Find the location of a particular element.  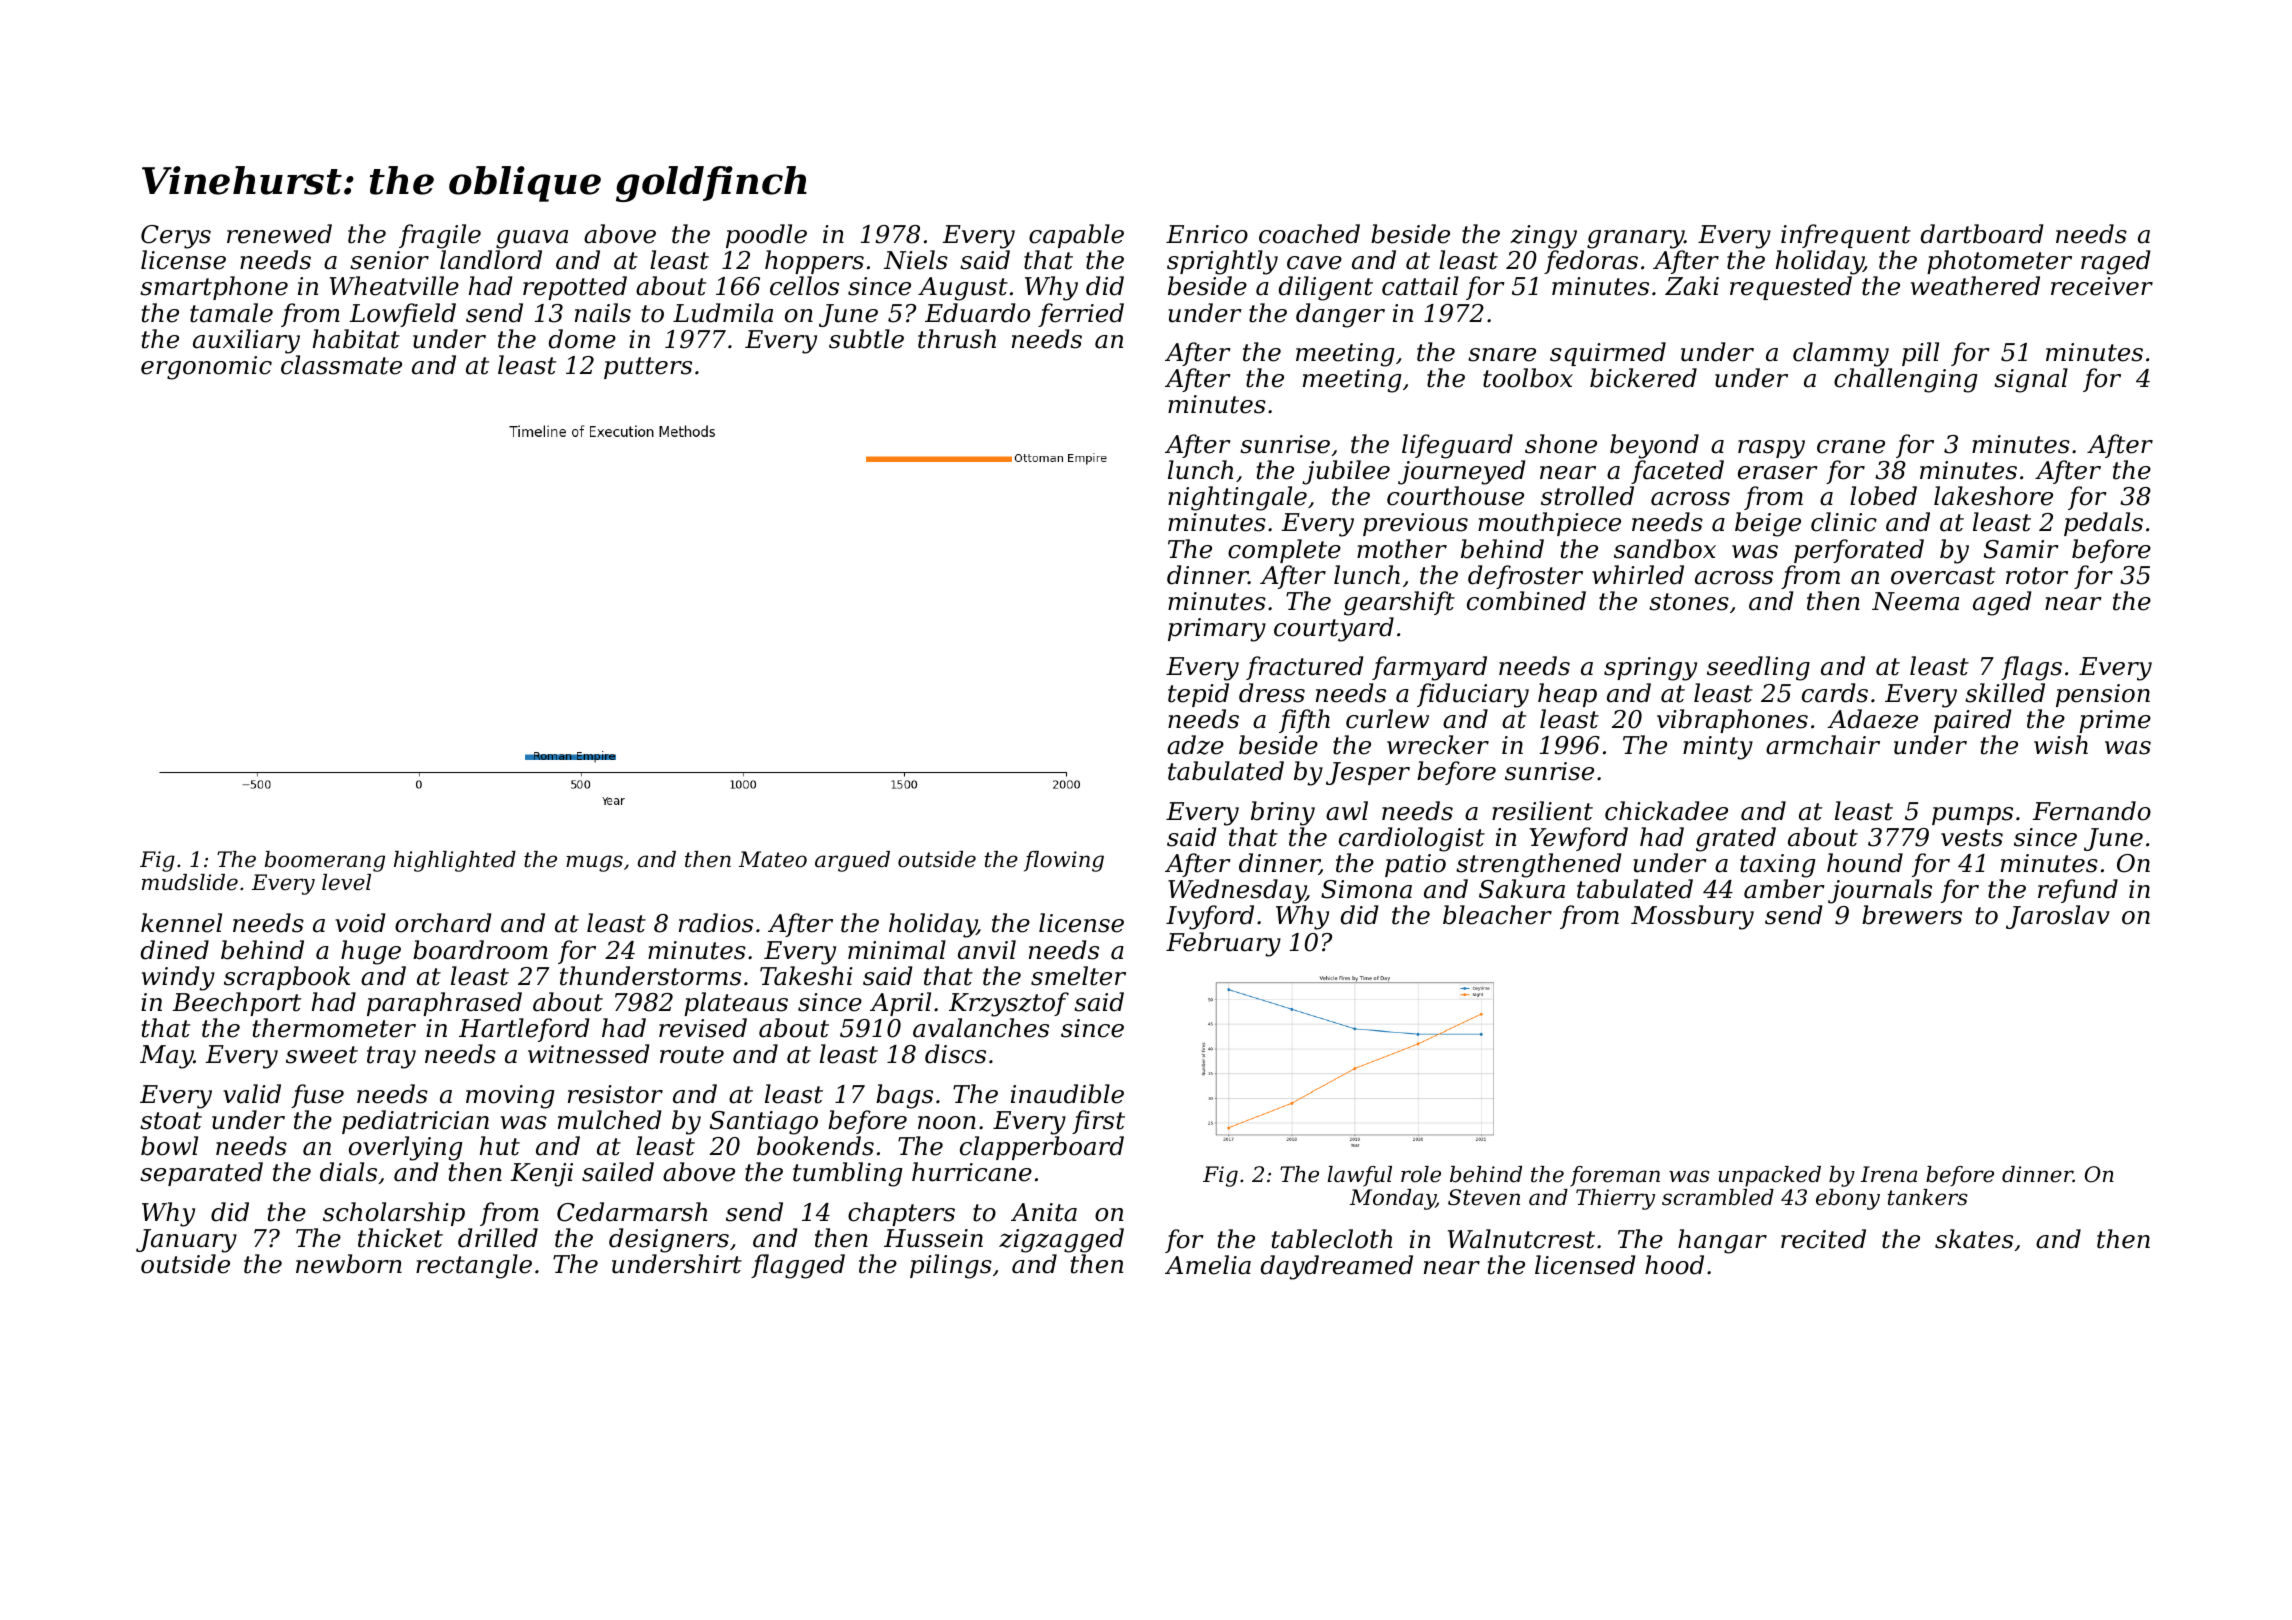

boomerang is located at coordinates (325, 861).
